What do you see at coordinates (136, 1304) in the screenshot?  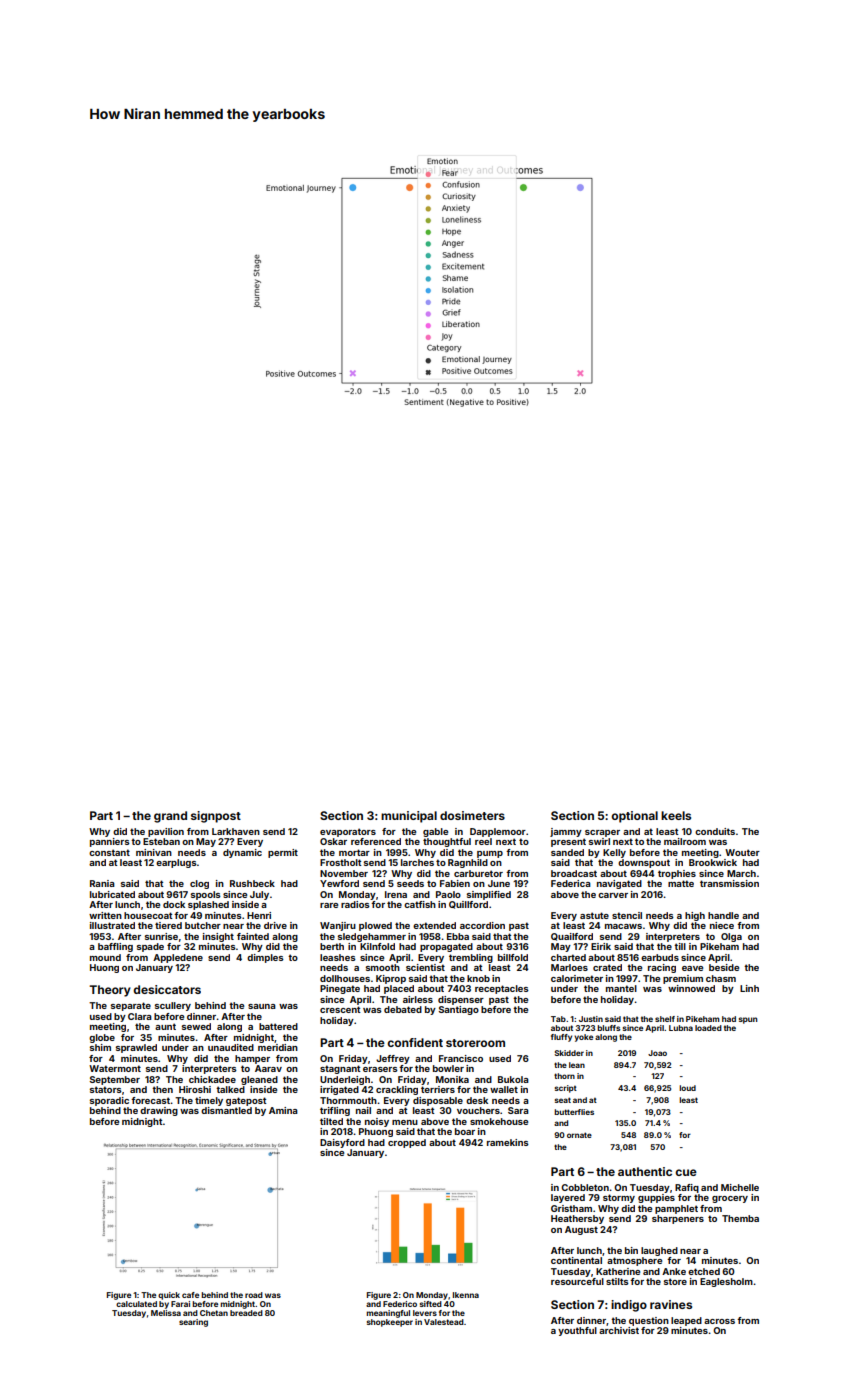 I see `calculated` at bounding box center [136, 1304].
